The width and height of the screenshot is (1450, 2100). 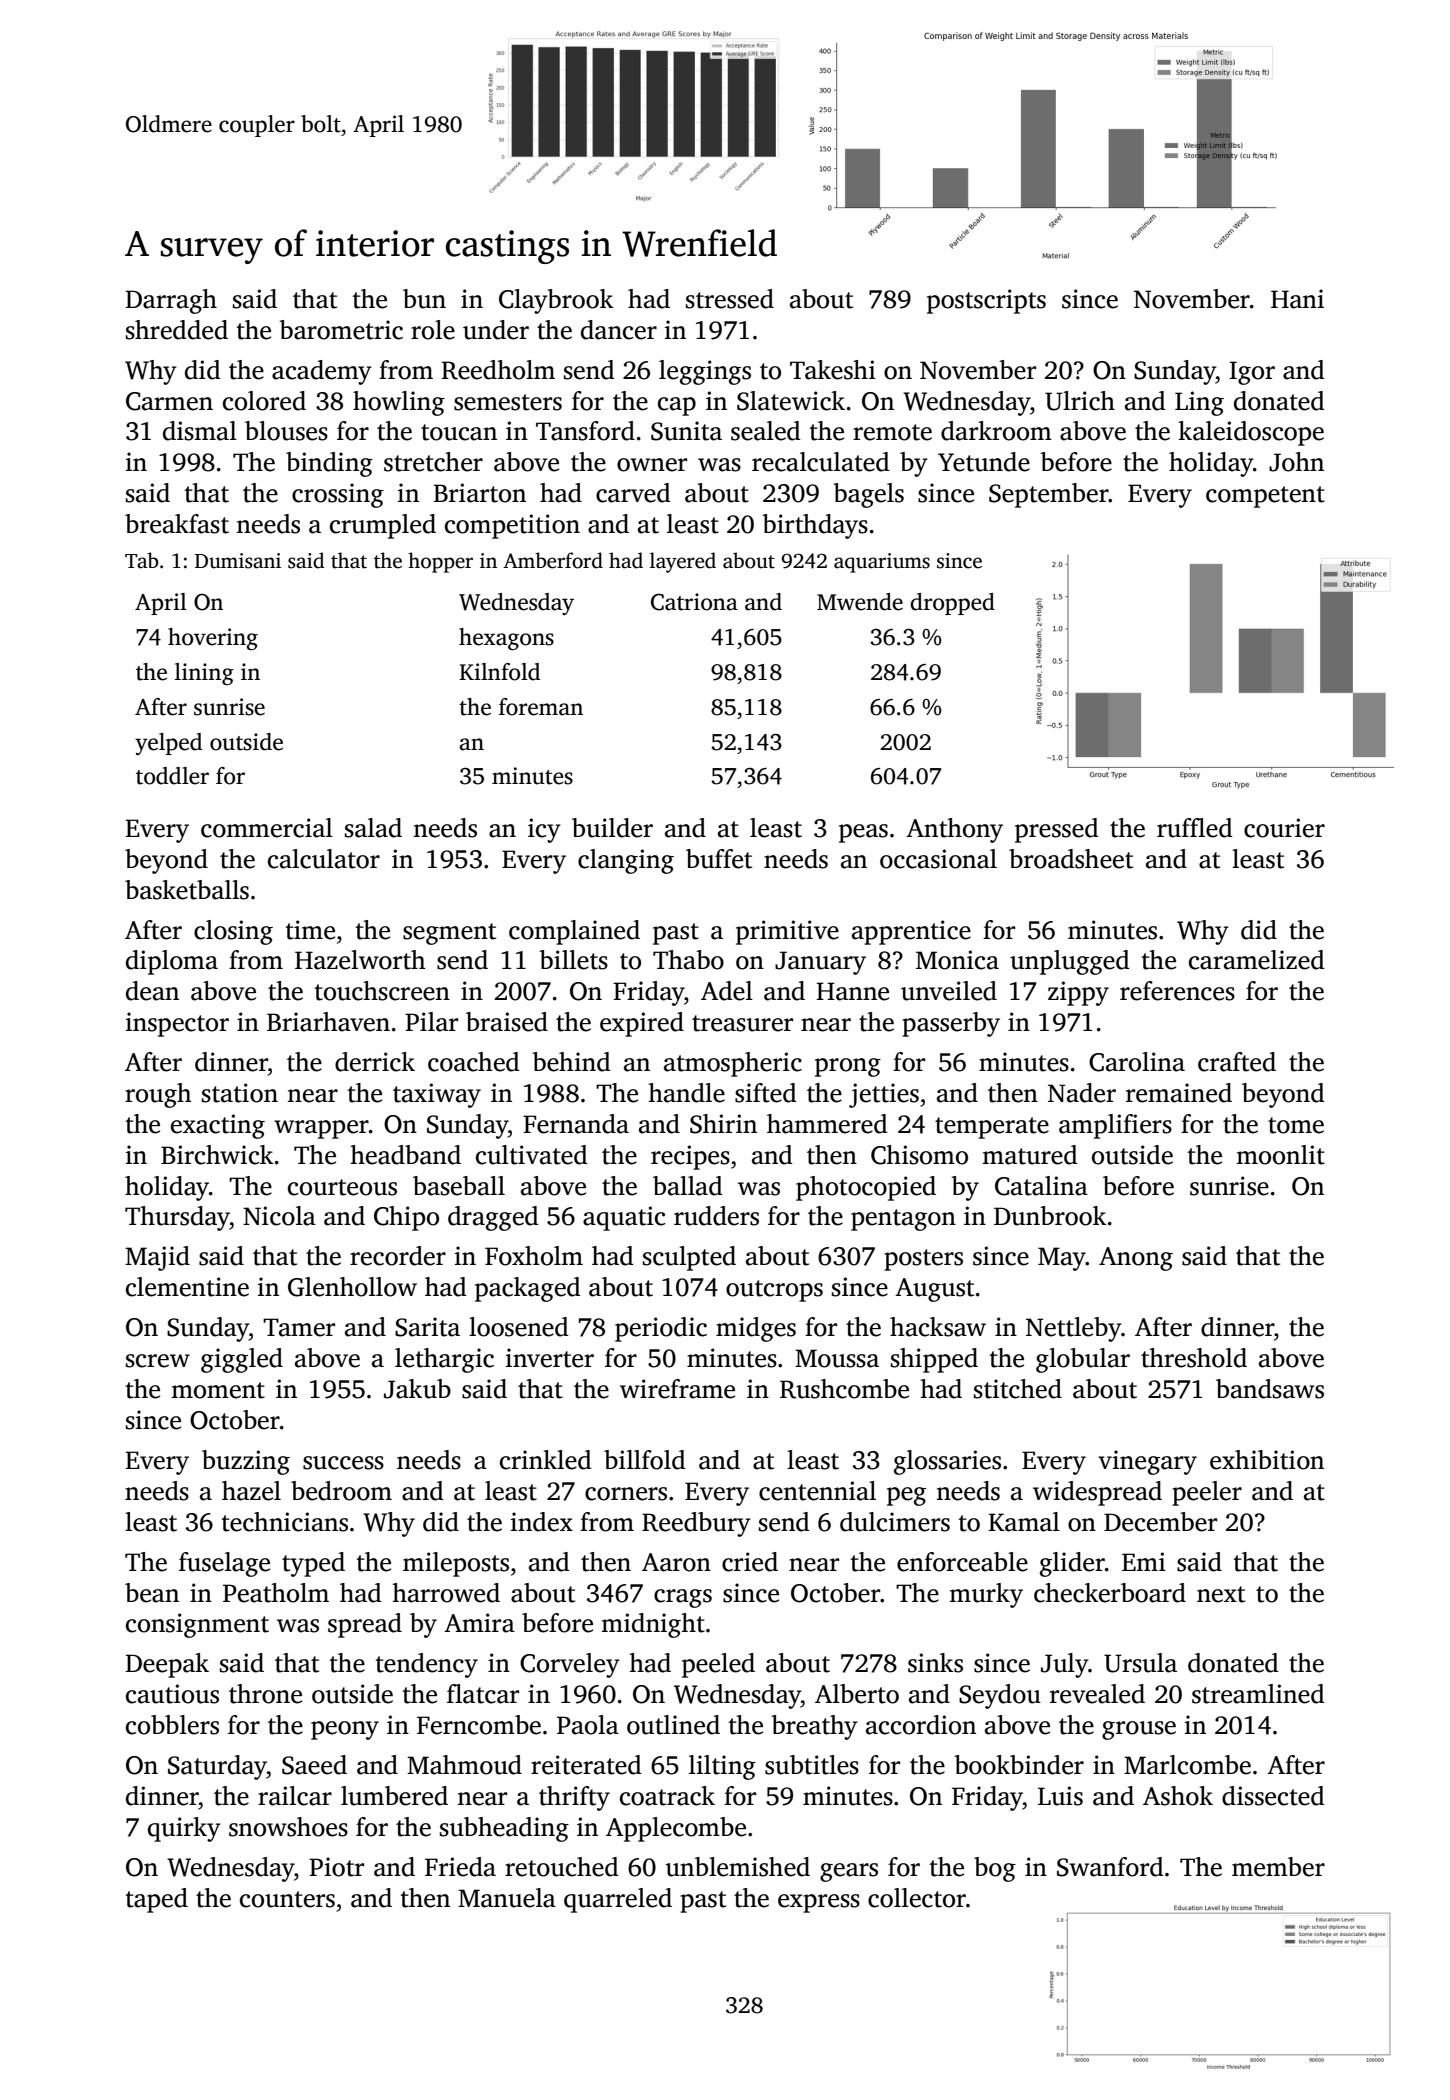 What do you see at coordinates (1296, 1125) in the screenshot?
I see `tome` at bounding box center [1296, 1125].
